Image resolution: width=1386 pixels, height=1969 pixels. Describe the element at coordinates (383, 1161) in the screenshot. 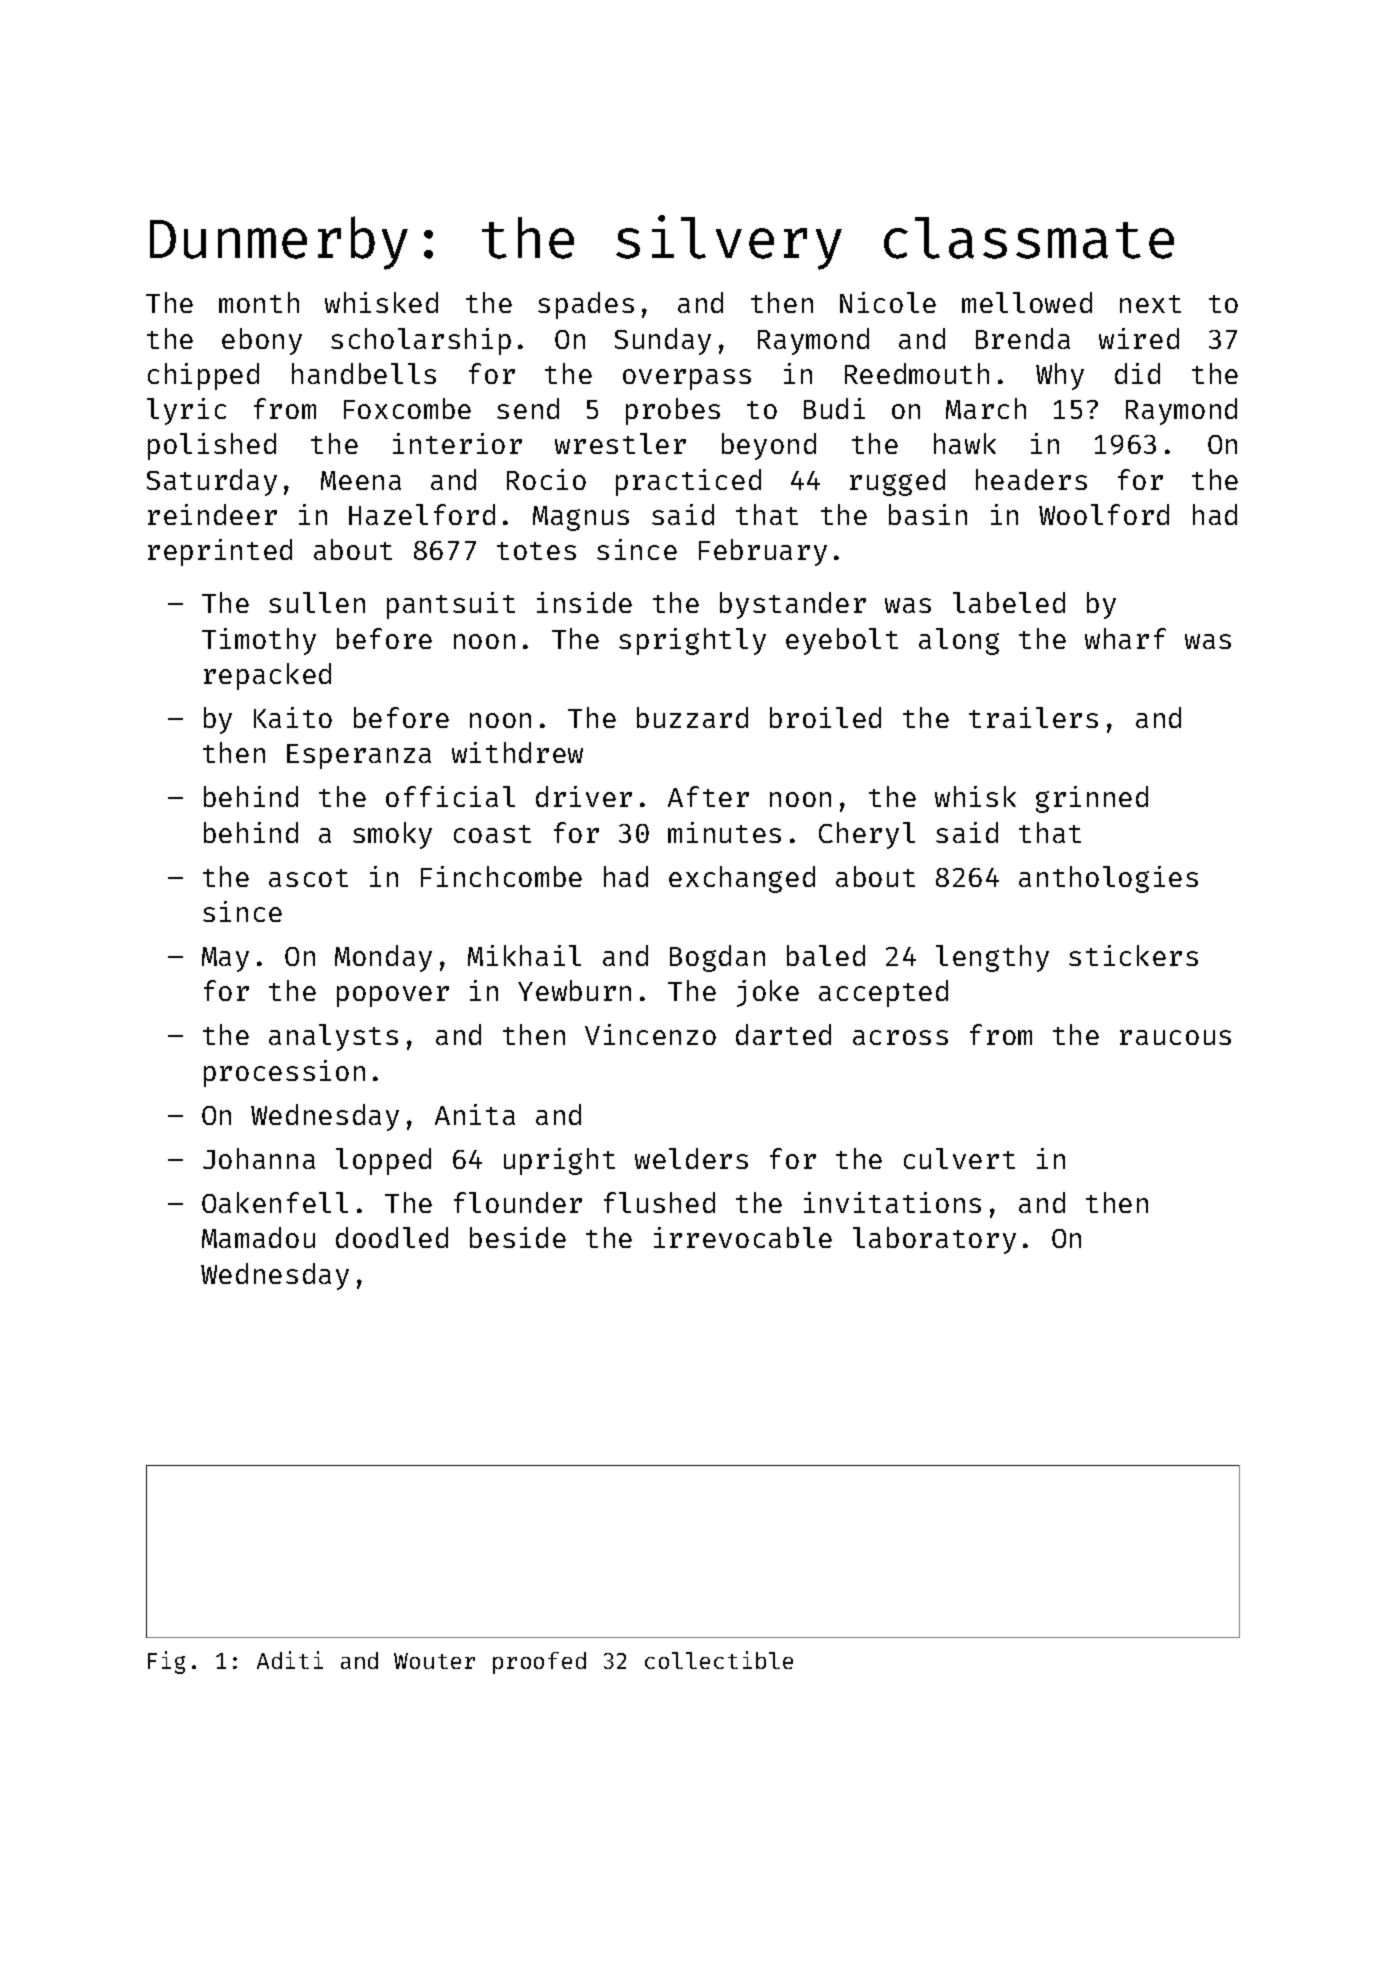

I see `lopped` at that location.
